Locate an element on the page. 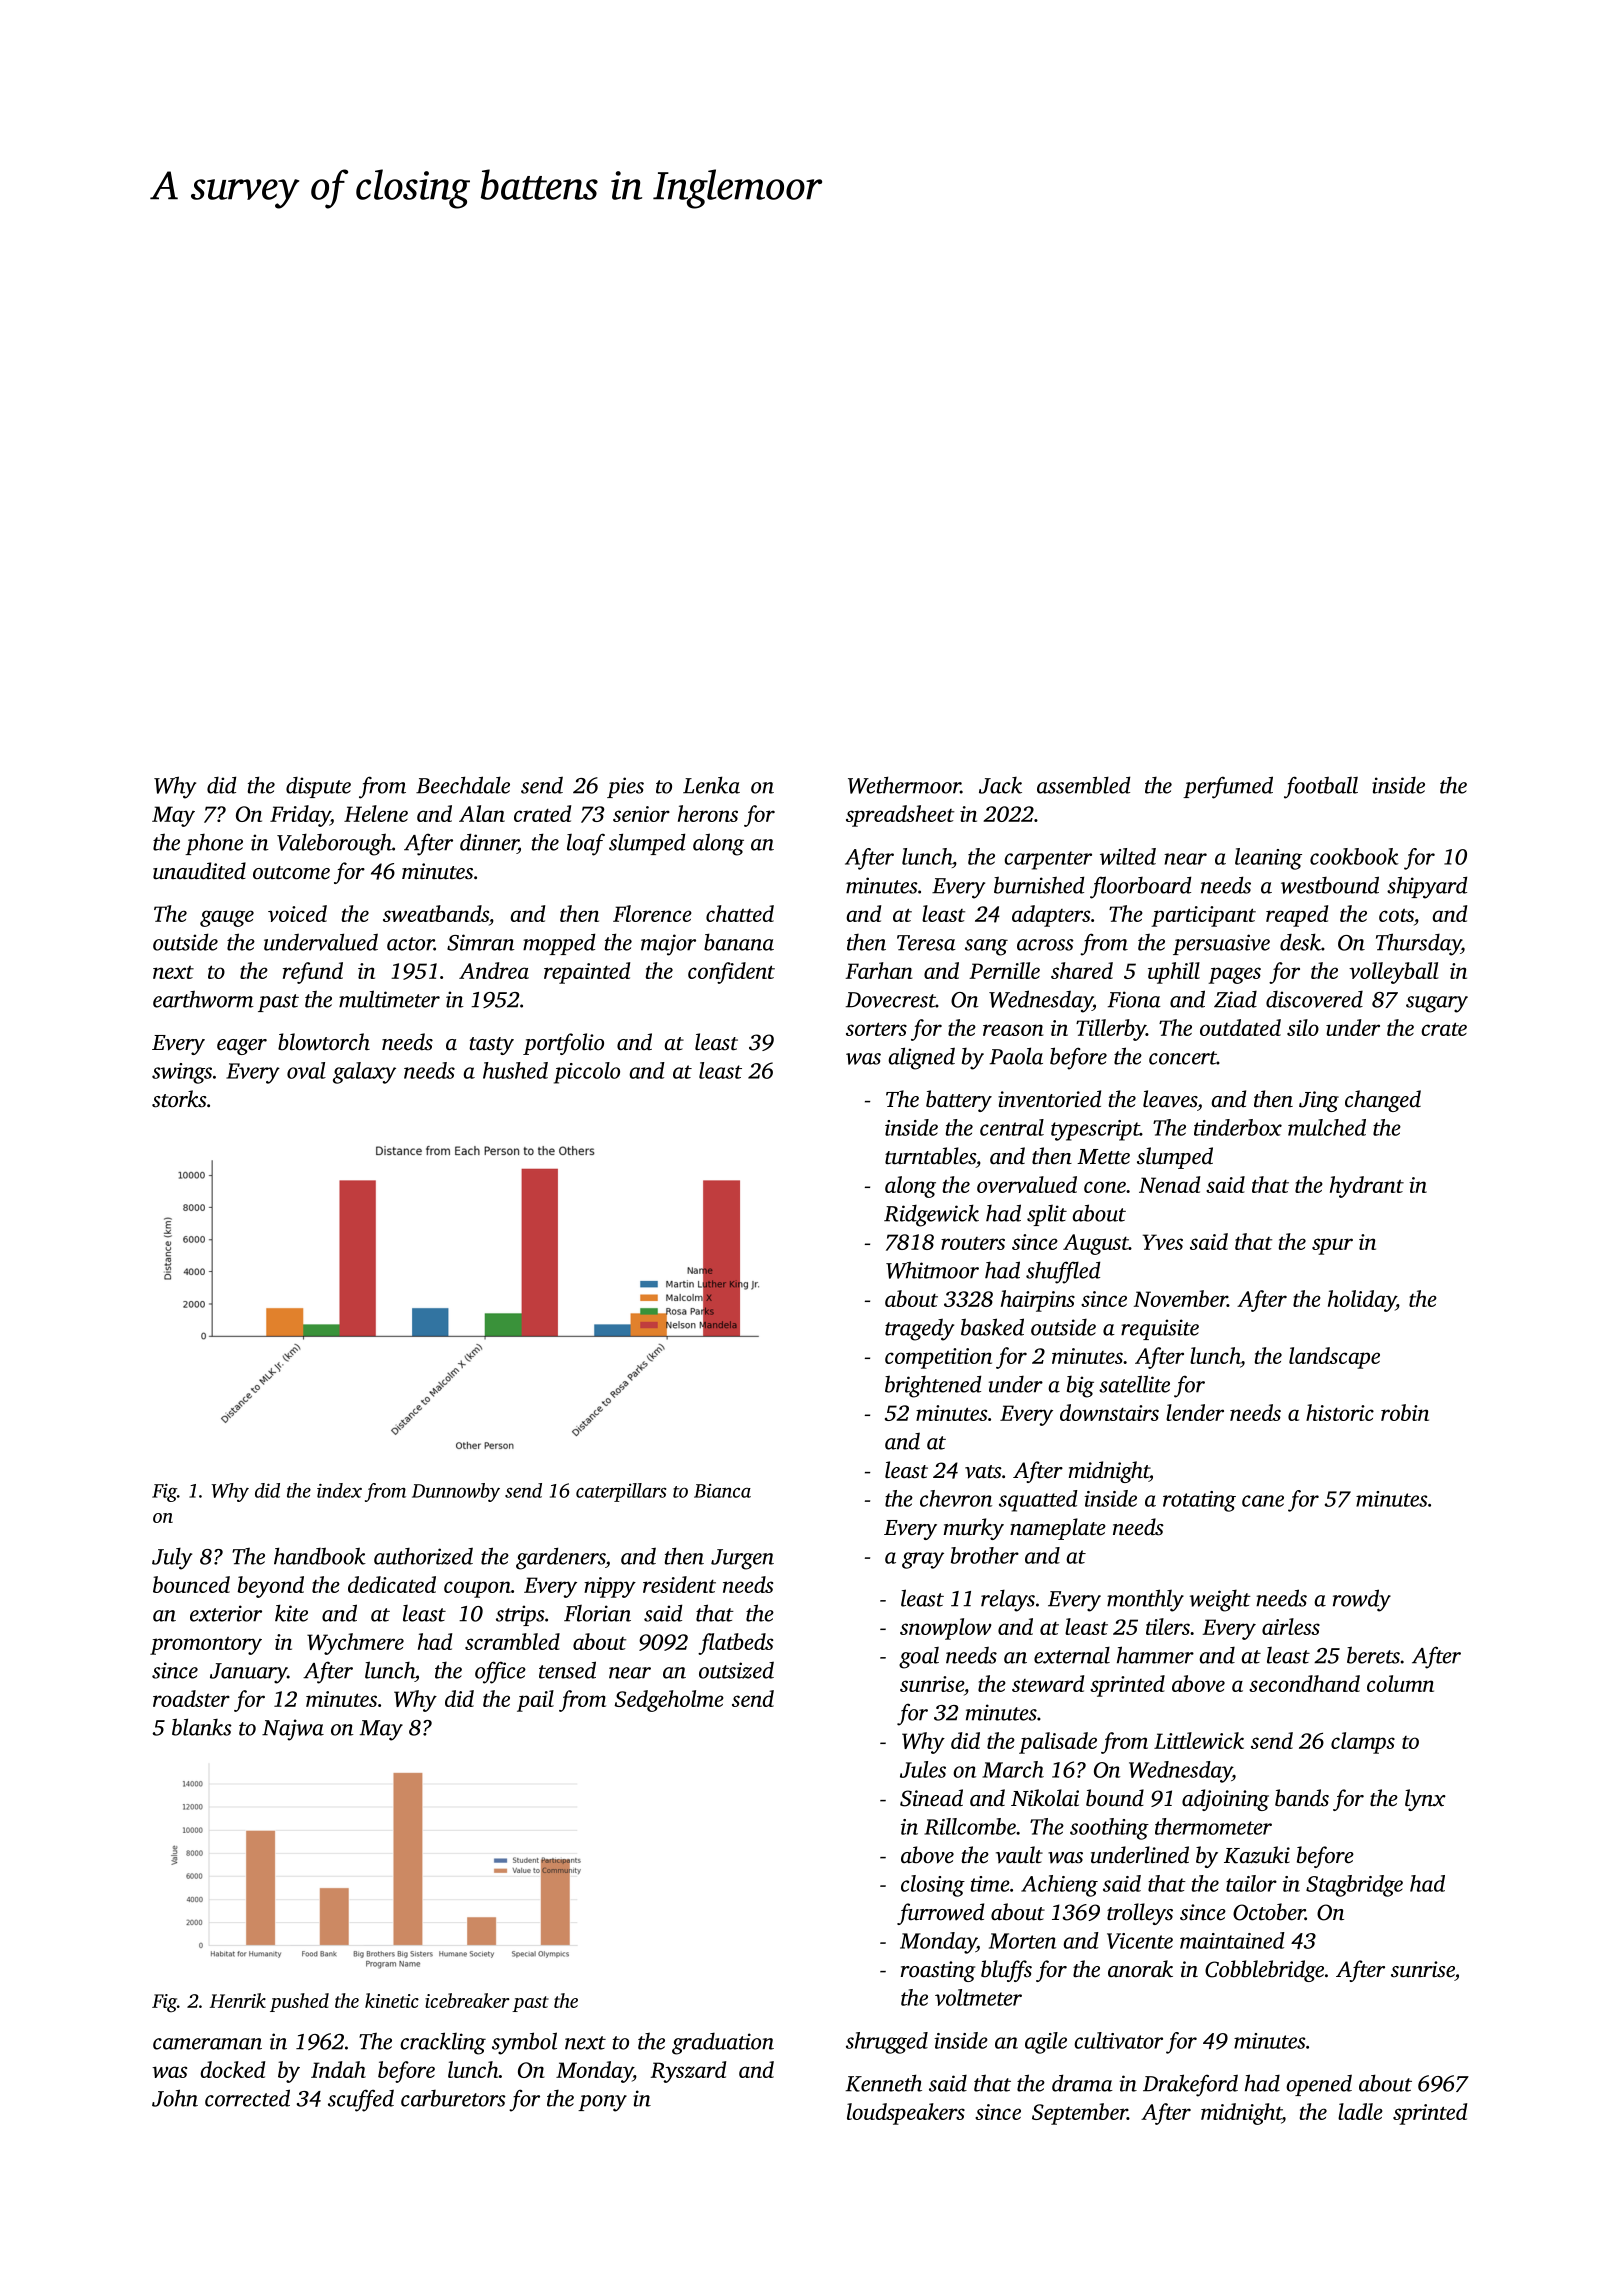 Image resolution: width=1620 pixels, height=2292 pixels. volleyball is located at coordinates (1394, 973).
